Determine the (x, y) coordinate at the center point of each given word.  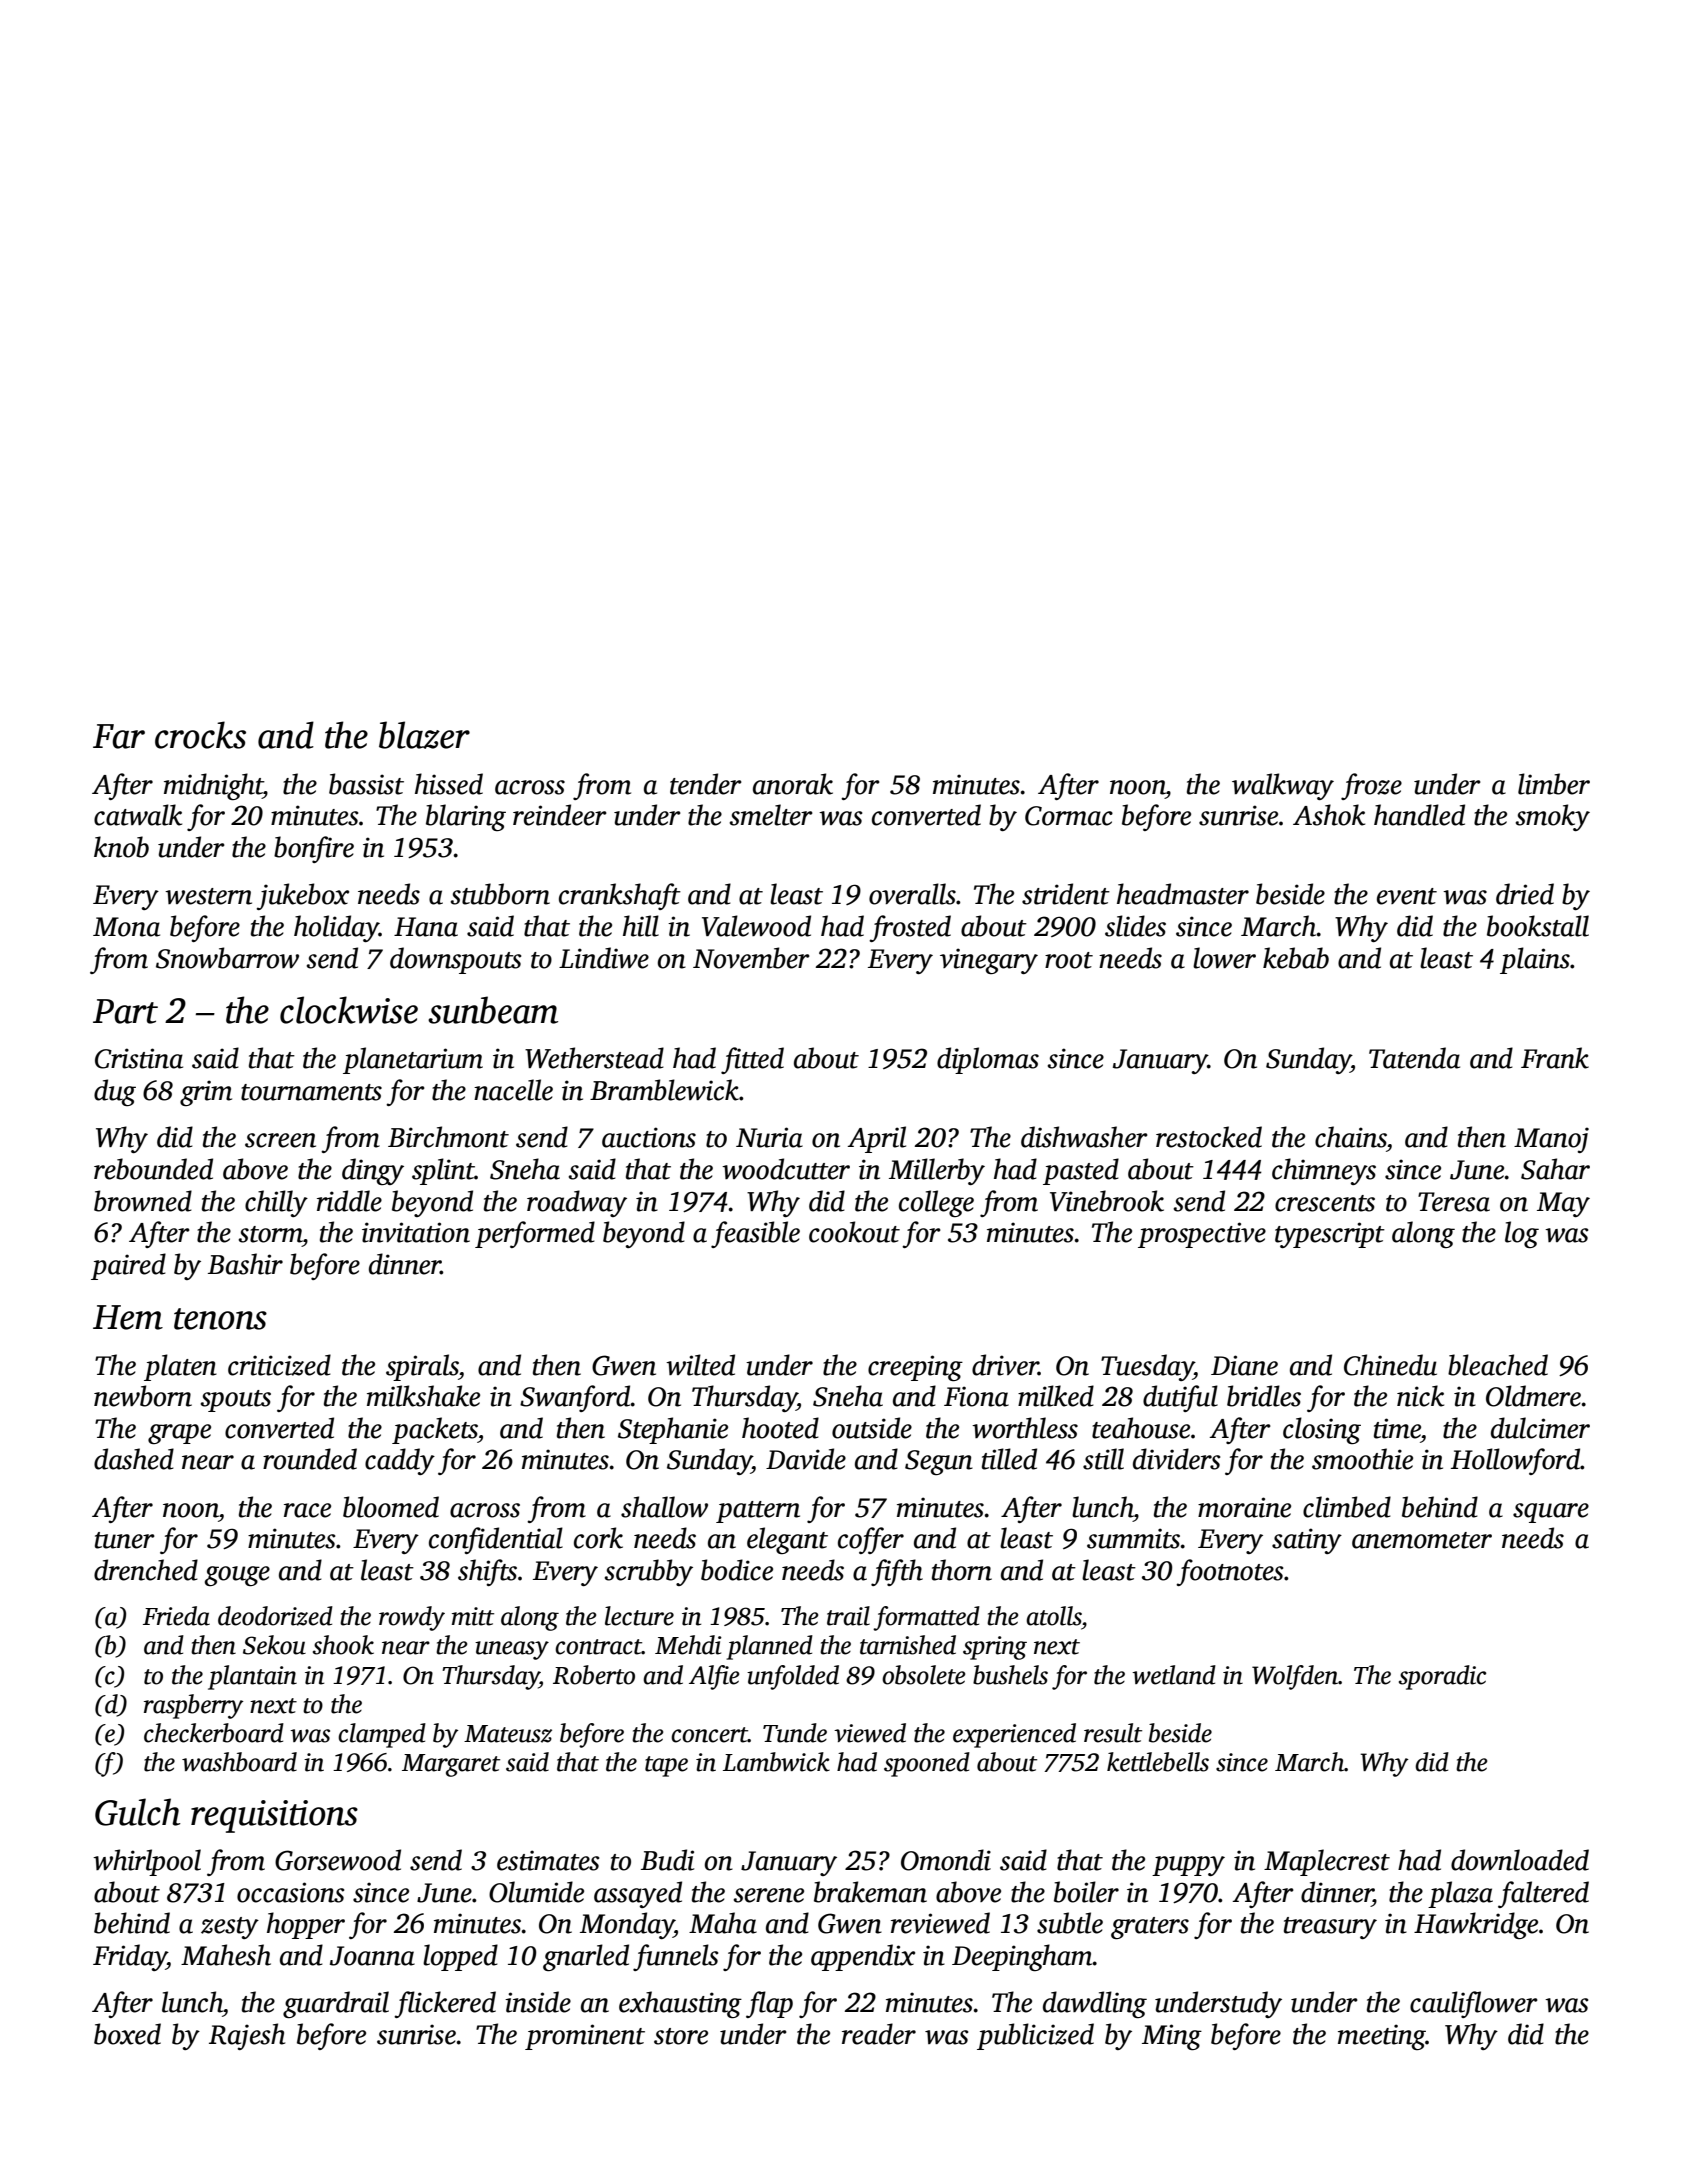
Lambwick (776, 1762)
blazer (424, 735)
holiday (336, 928)
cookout (854, 1232)
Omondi (946, 1860)
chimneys (1324, 1171)
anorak (793, 784)
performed (535, 1234)
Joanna (372, 1956)
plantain (252, 1677)
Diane (1244, 1365)
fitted (752, 1060)
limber (1554, 784)
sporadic (1442, 1677)
